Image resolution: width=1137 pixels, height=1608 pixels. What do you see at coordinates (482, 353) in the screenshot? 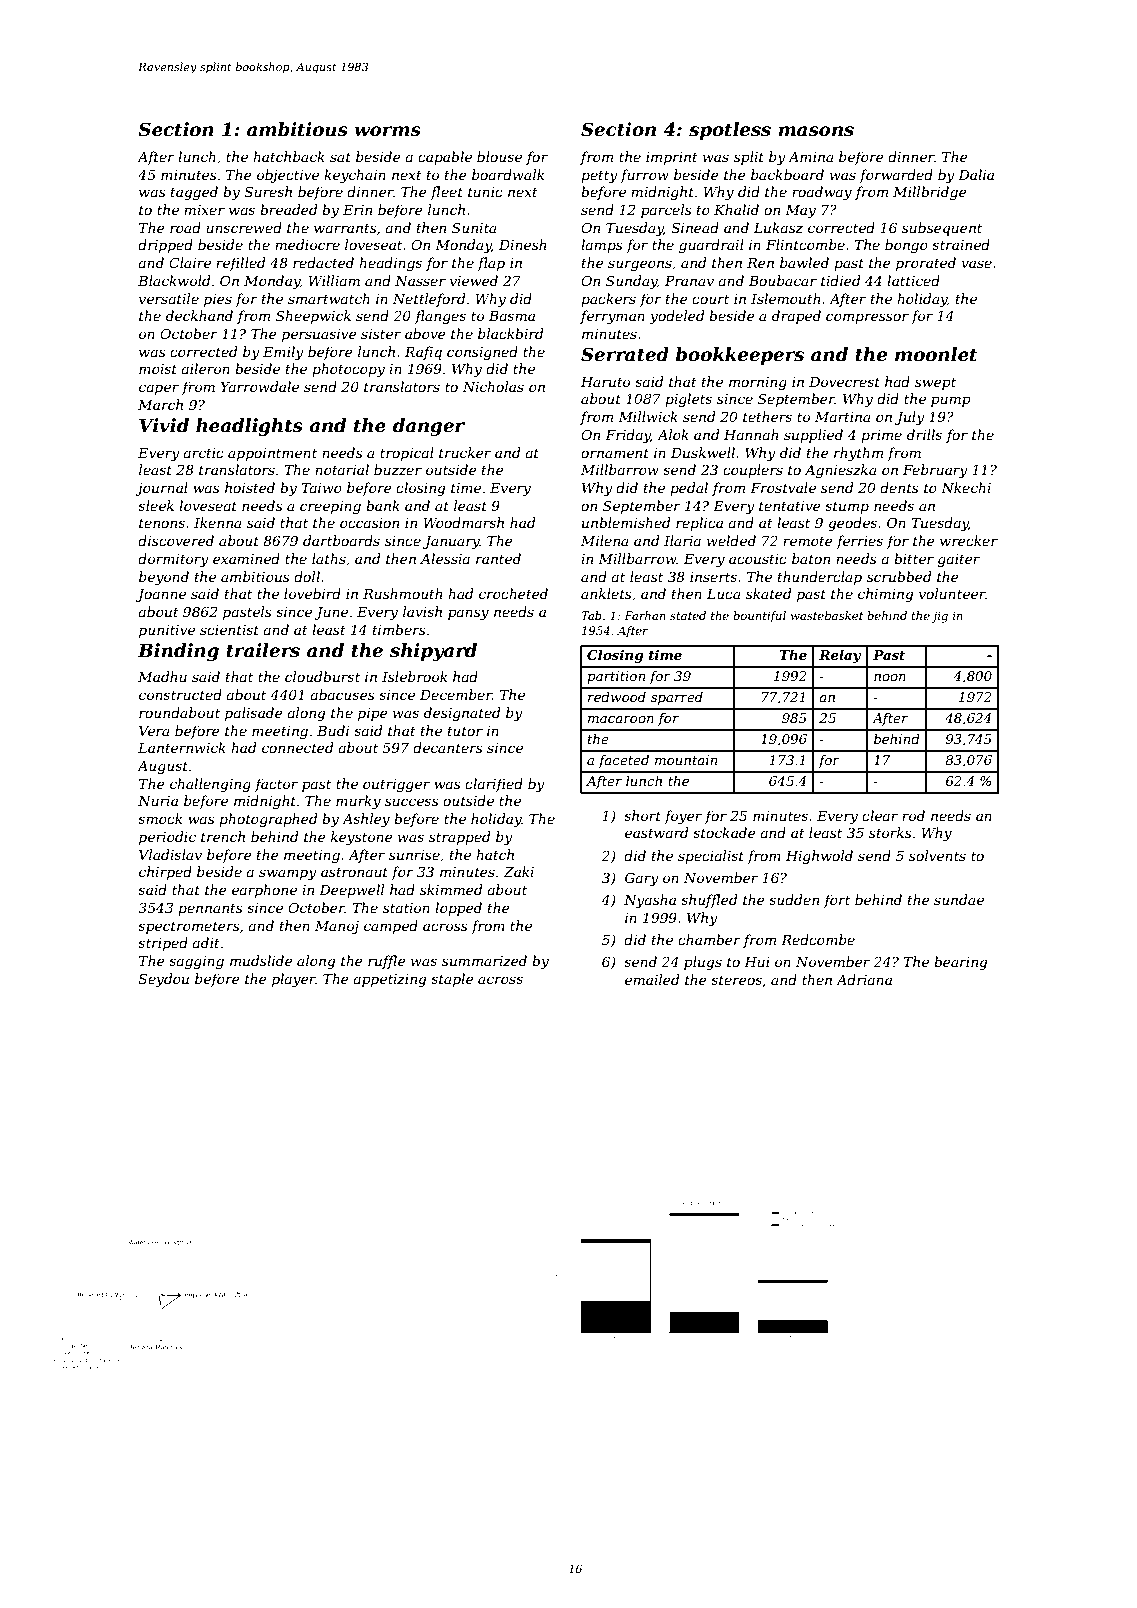
I see `consigned` at bounding box center [482, 353].
